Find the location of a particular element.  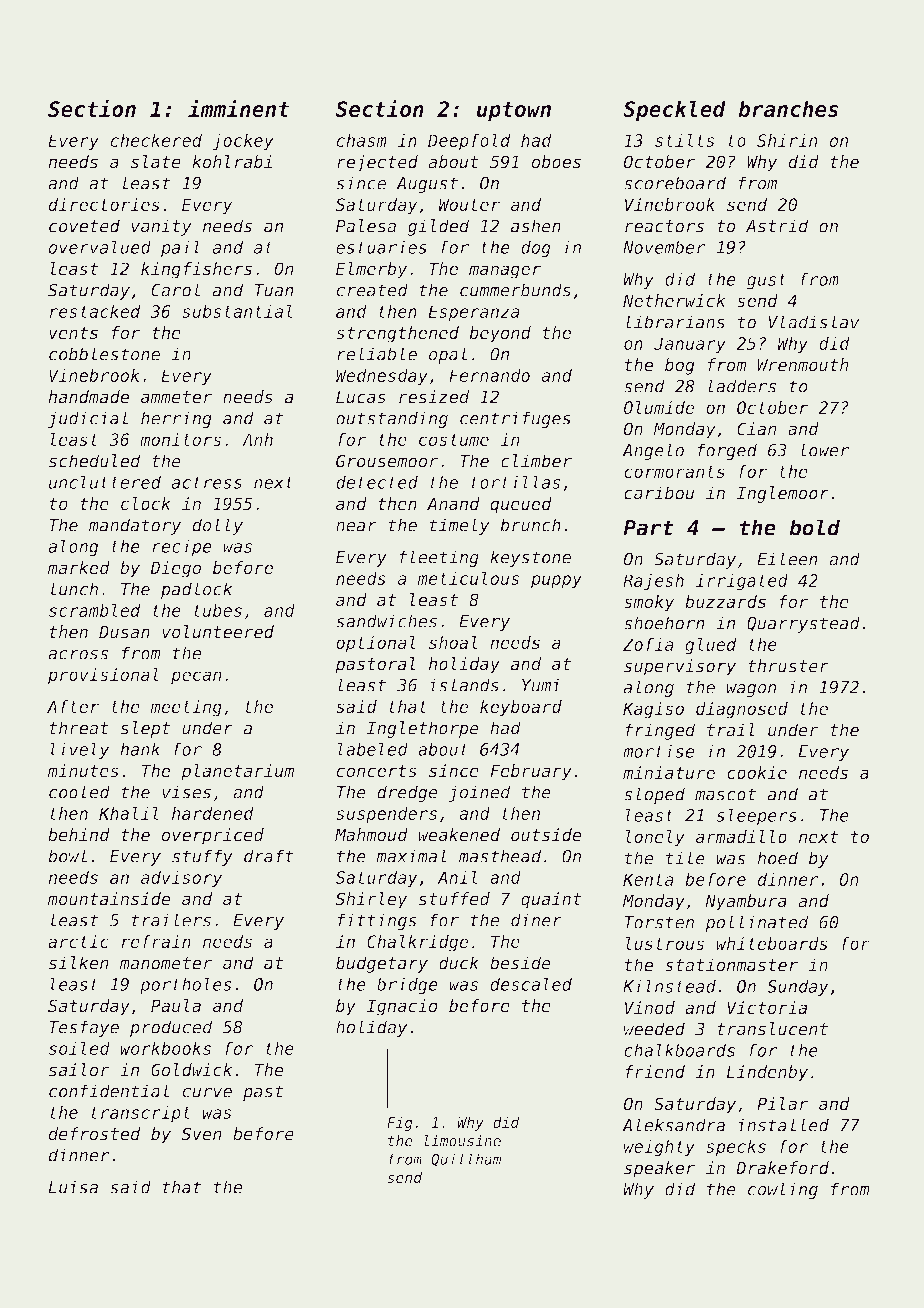

fittings is located at coordinates (377, 921).
